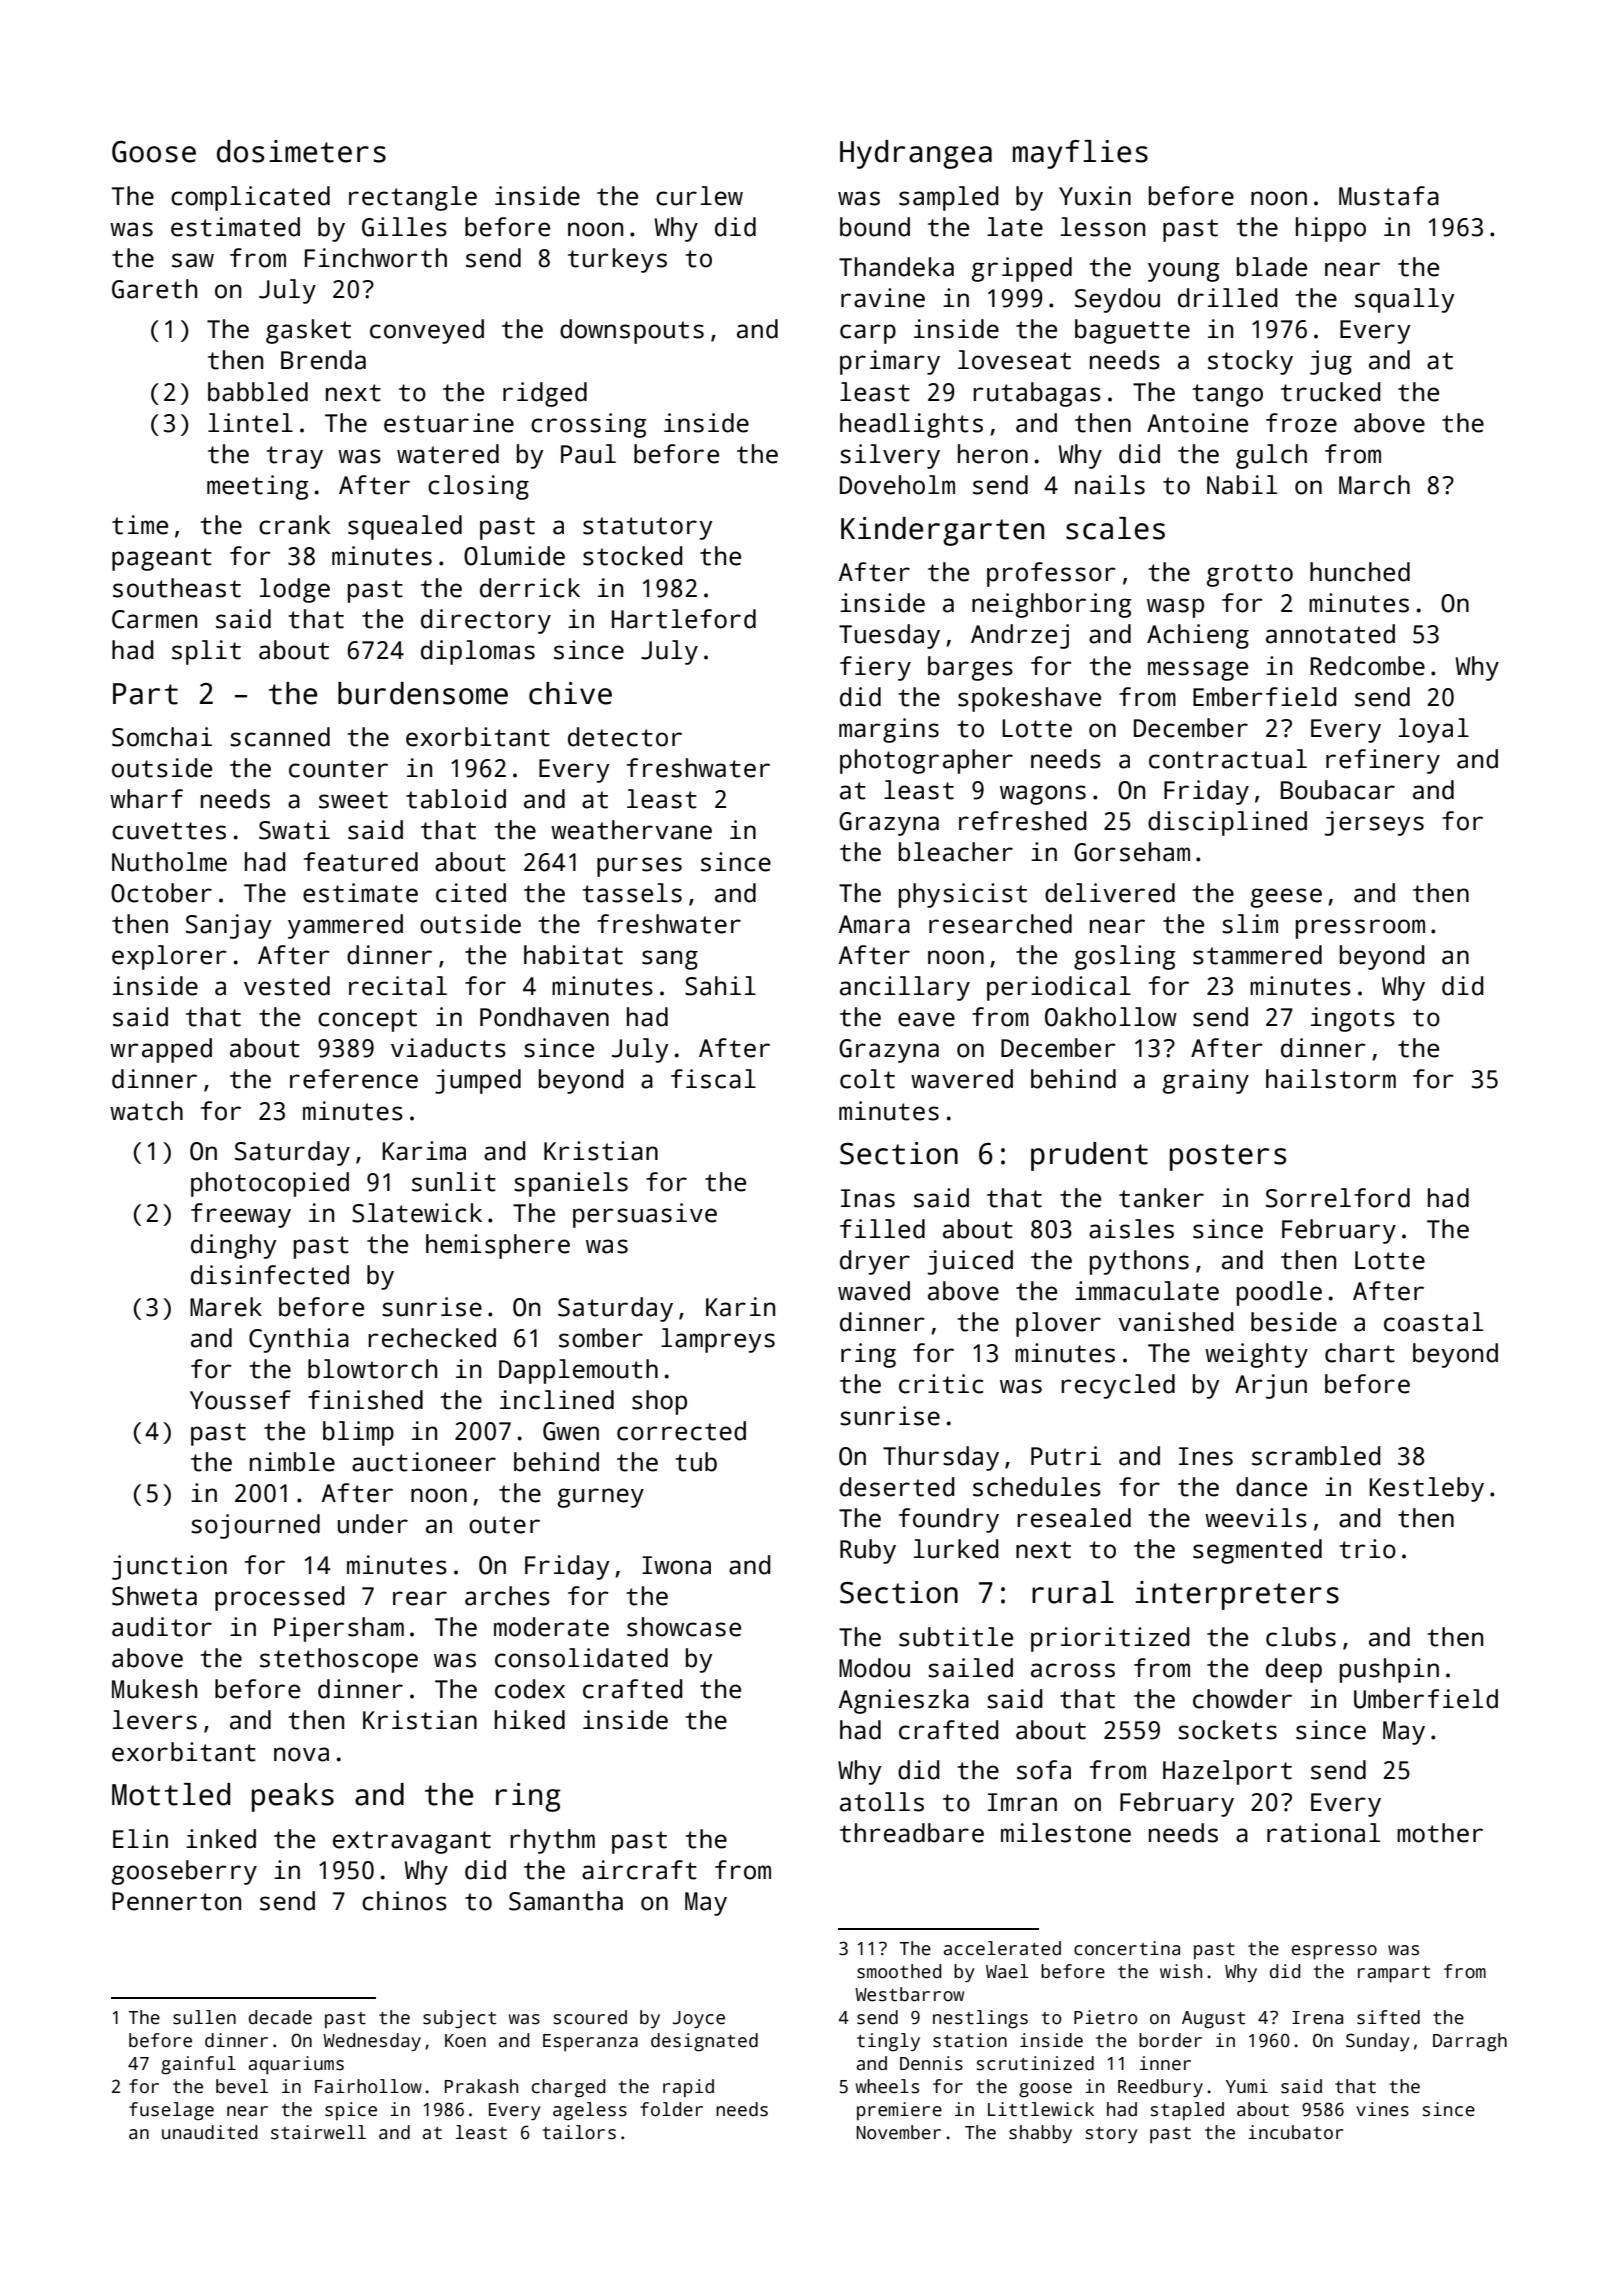  Describe the element at coordinates (318, 2132) in the page. I see `stairwell` at that location.
